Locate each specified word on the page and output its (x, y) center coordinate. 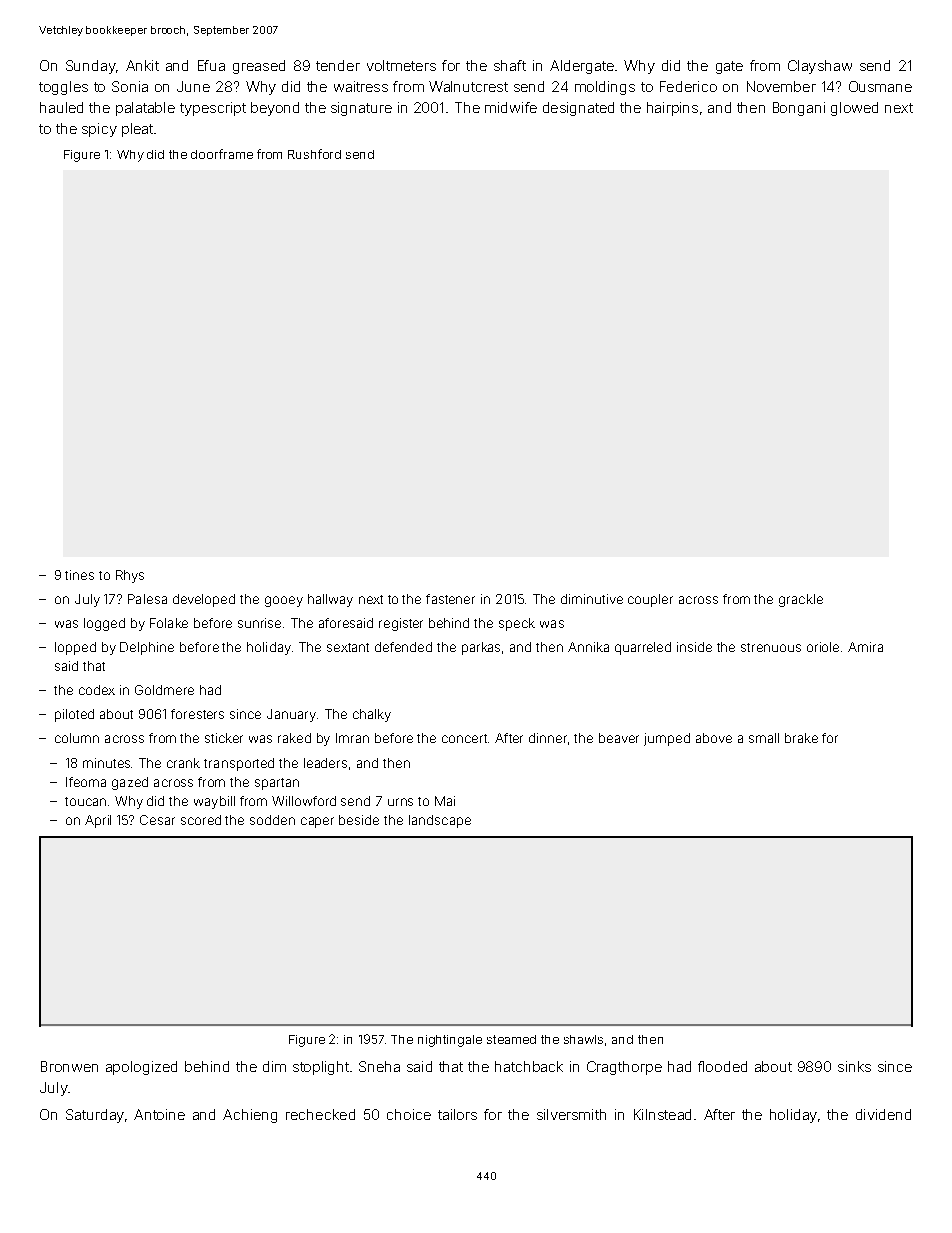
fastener (450, 599)
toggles (63, 88)
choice (409, 1114)
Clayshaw (820, 67)
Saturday (95, 1116)
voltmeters (401, 65)
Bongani (799, 109)
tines (79, 575)
